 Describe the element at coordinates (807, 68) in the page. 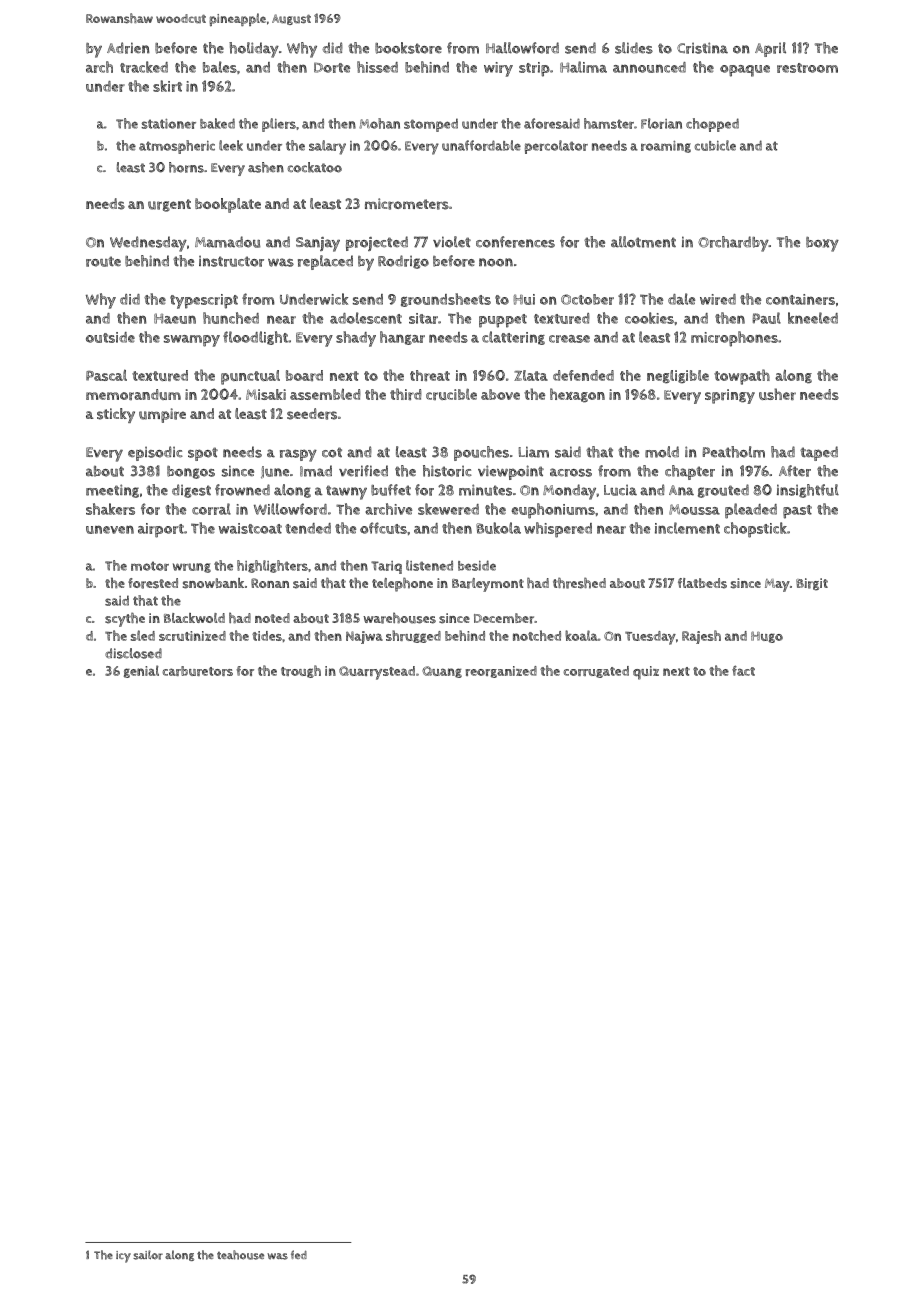

I see `restroom` at that location.
